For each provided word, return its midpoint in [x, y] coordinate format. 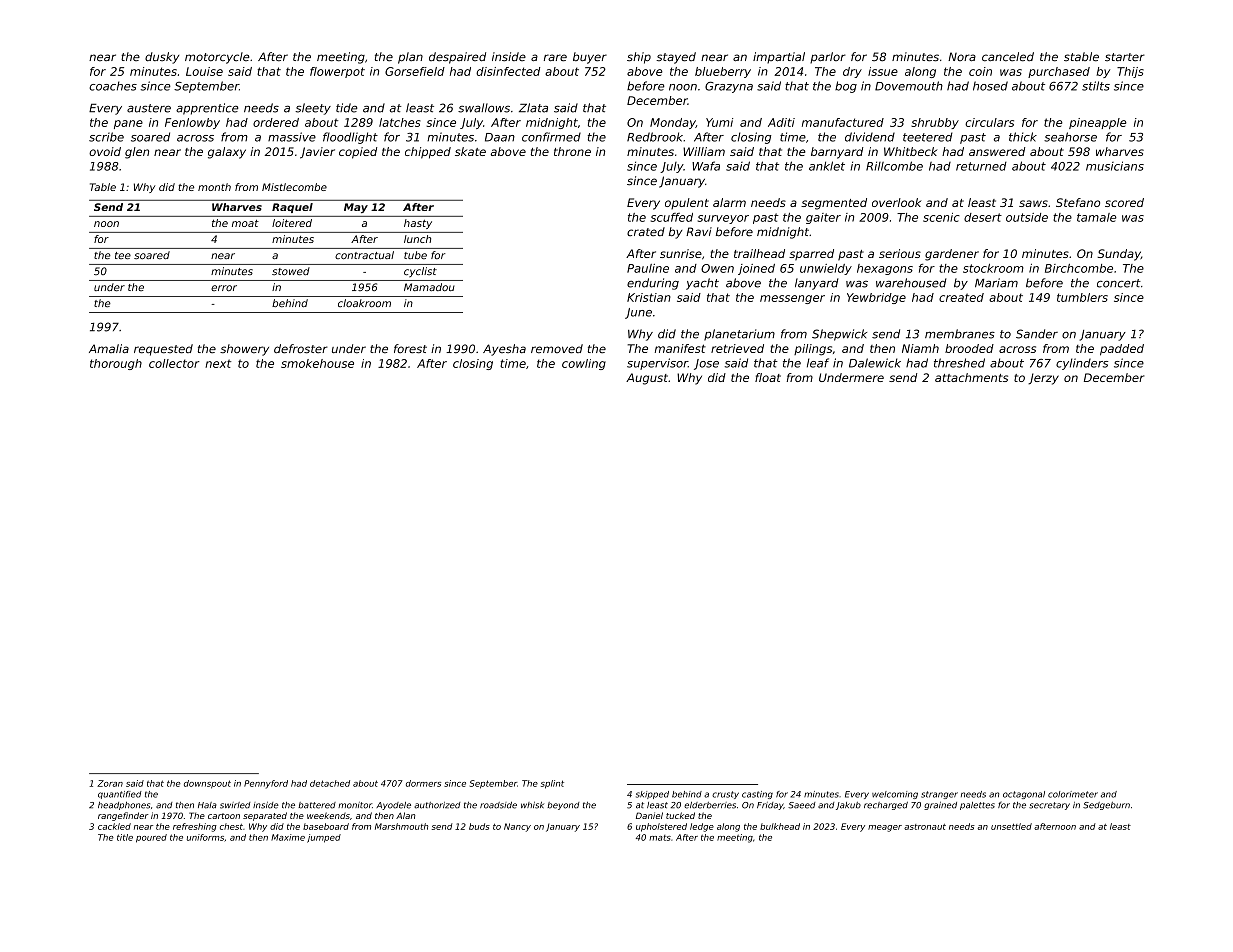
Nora [962, 57]
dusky [162, 58]
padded [1122, 350]
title [125, 837]
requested [163, 350]
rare [555, 58]
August [647, 379]
